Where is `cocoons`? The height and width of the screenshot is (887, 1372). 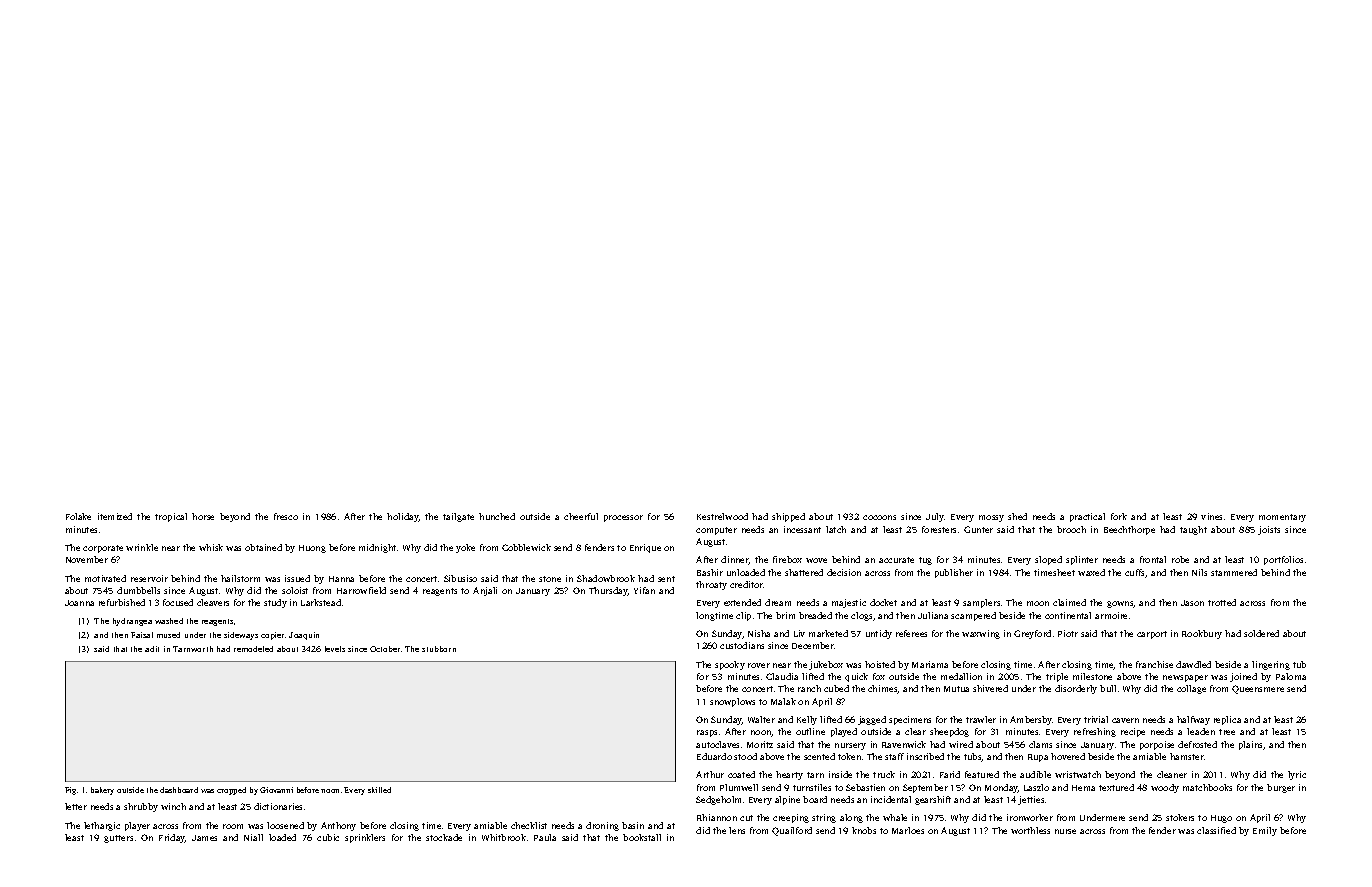
cocoons is located at coordinates (879, 517).
